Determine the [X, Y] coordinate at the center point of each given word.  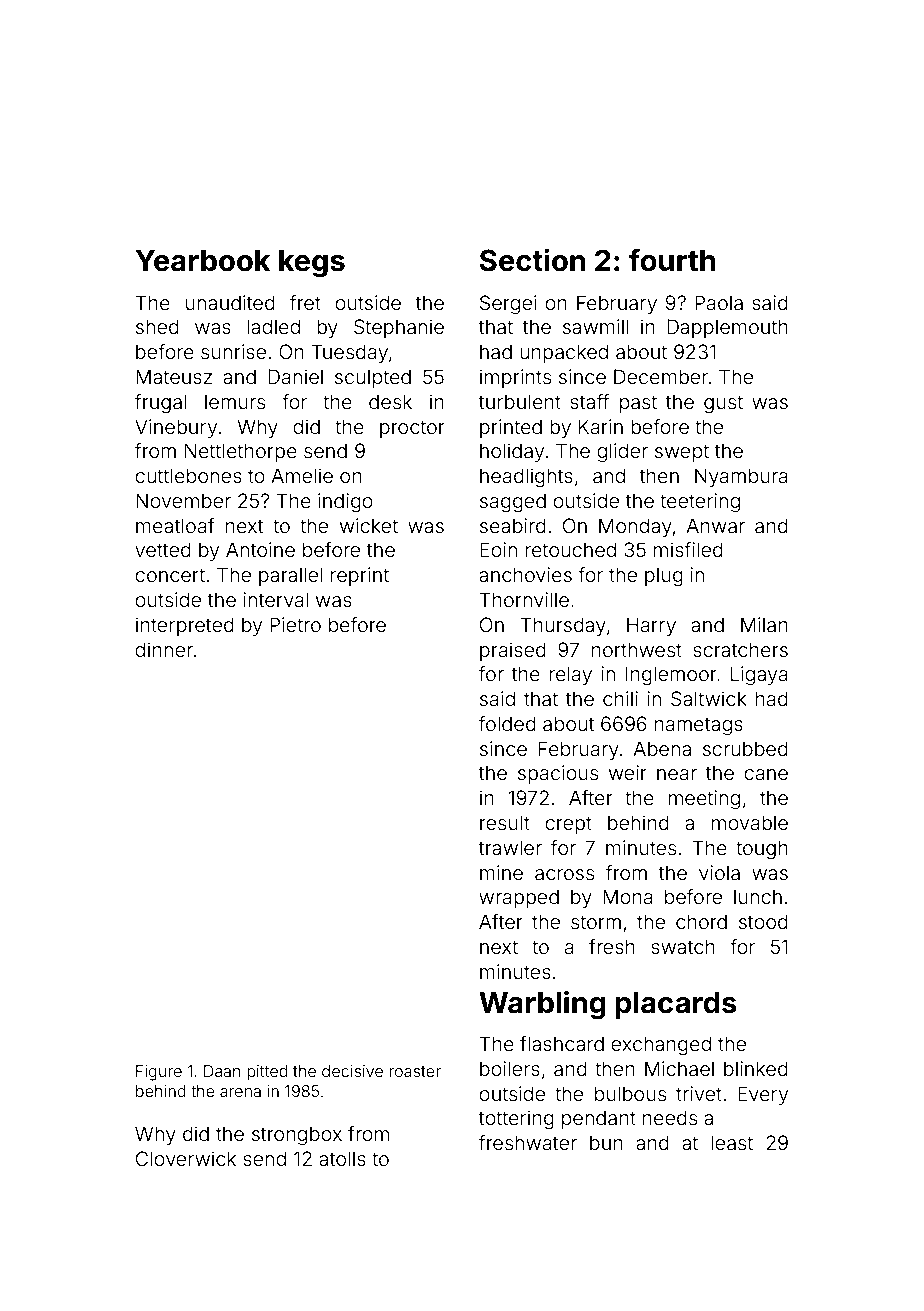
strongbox [297, 1136]
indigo [345, 503]
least [732, 1142]
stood [763, 921]
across [564, 874]
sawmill [596, 326]
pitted [267, 1073]
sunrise [233, 351]
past [638, 404]
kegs [312, 264]
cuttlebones [188, 475]
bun [606, 1142]
